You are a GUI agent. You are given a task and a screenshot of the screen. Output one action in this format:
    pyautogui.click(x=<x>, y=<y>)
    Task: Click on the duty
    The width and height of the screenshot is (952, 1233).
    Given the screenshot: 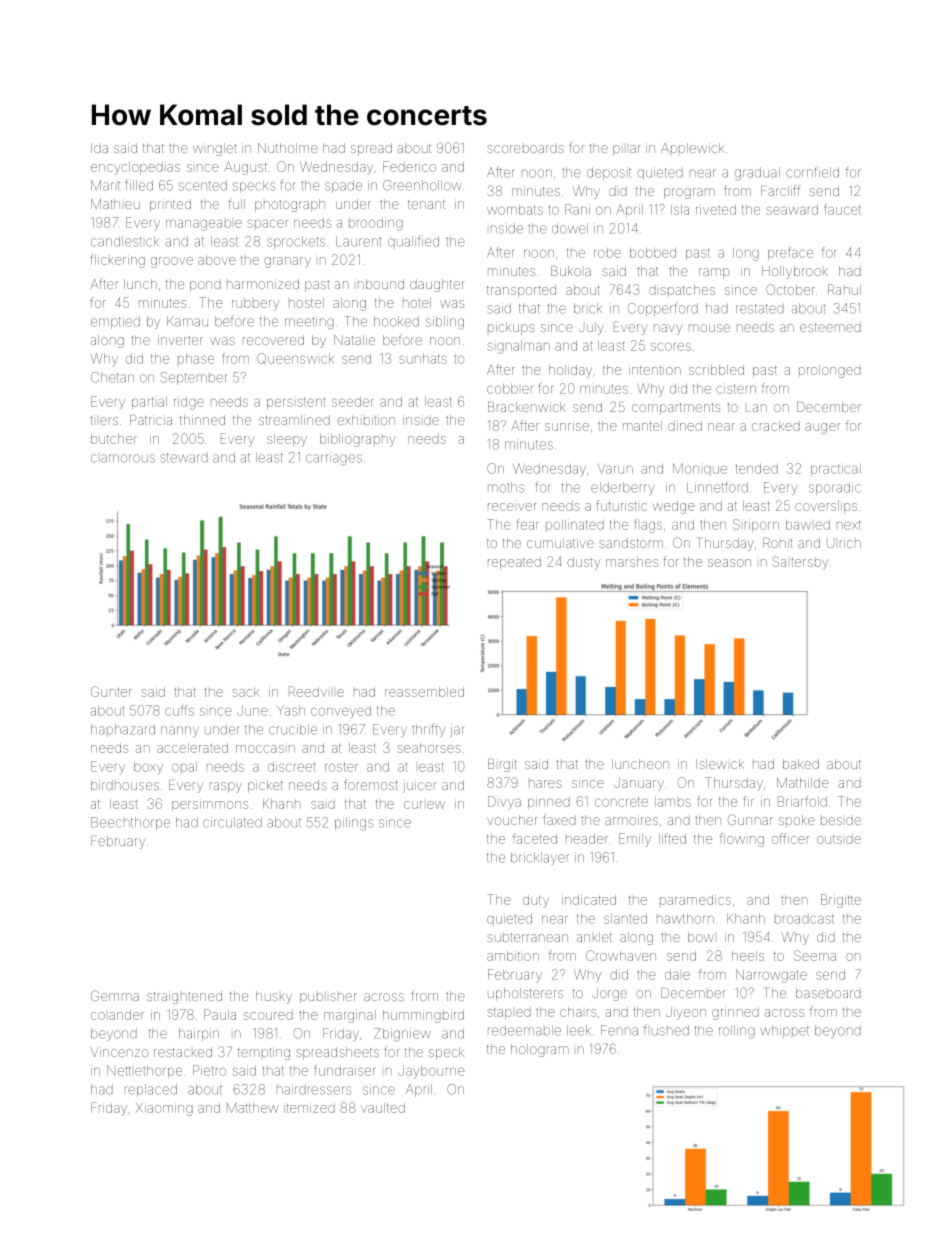 What is the action you would take?
    pyautogui.click(x=536, y=901)
